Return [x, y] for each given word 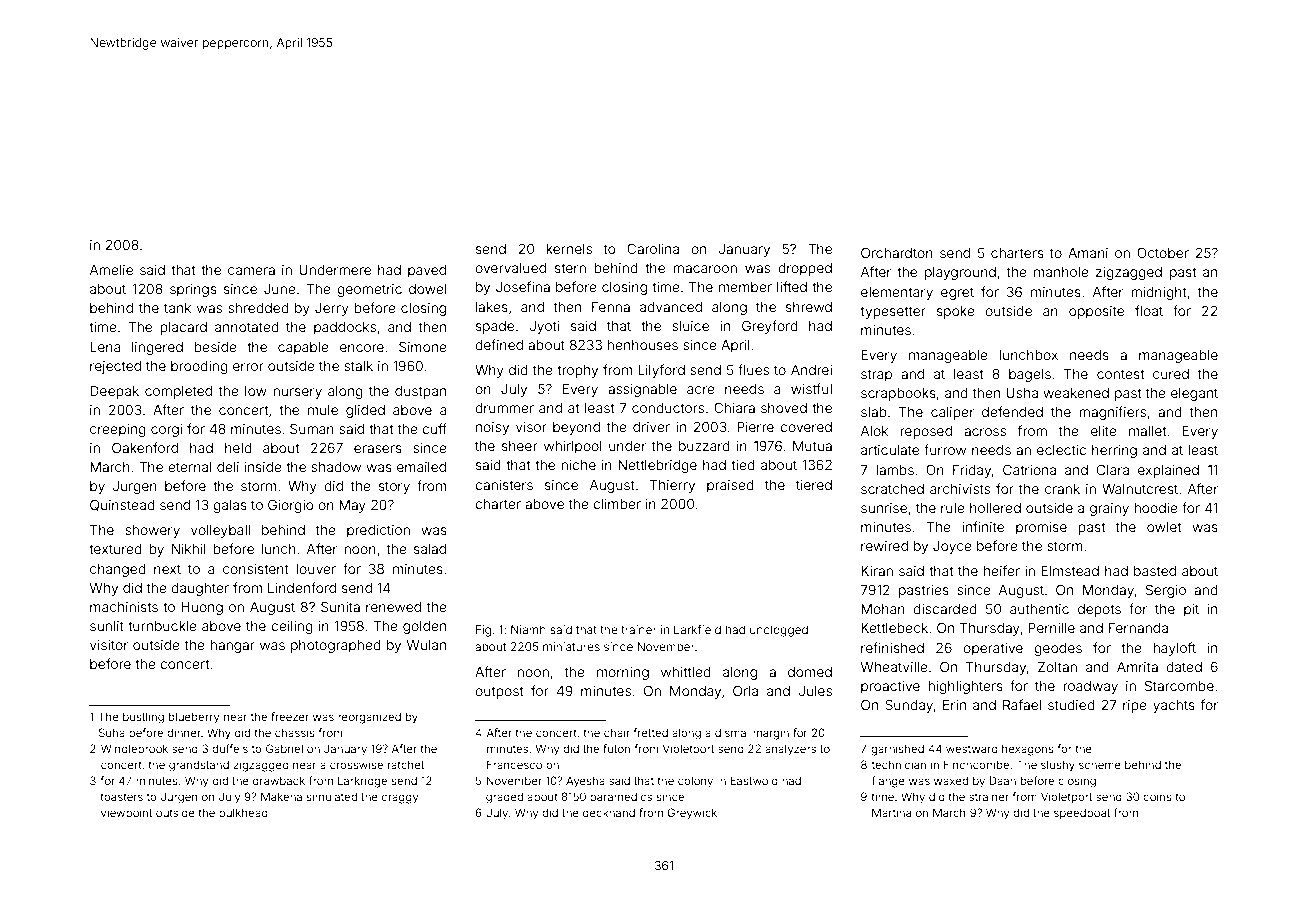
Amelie [111, 270]
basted [1155, 571]
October [1163, 252]
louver [316, 569]
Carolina [653, 248]
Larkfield [697, 629]
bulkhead [243, 812]
